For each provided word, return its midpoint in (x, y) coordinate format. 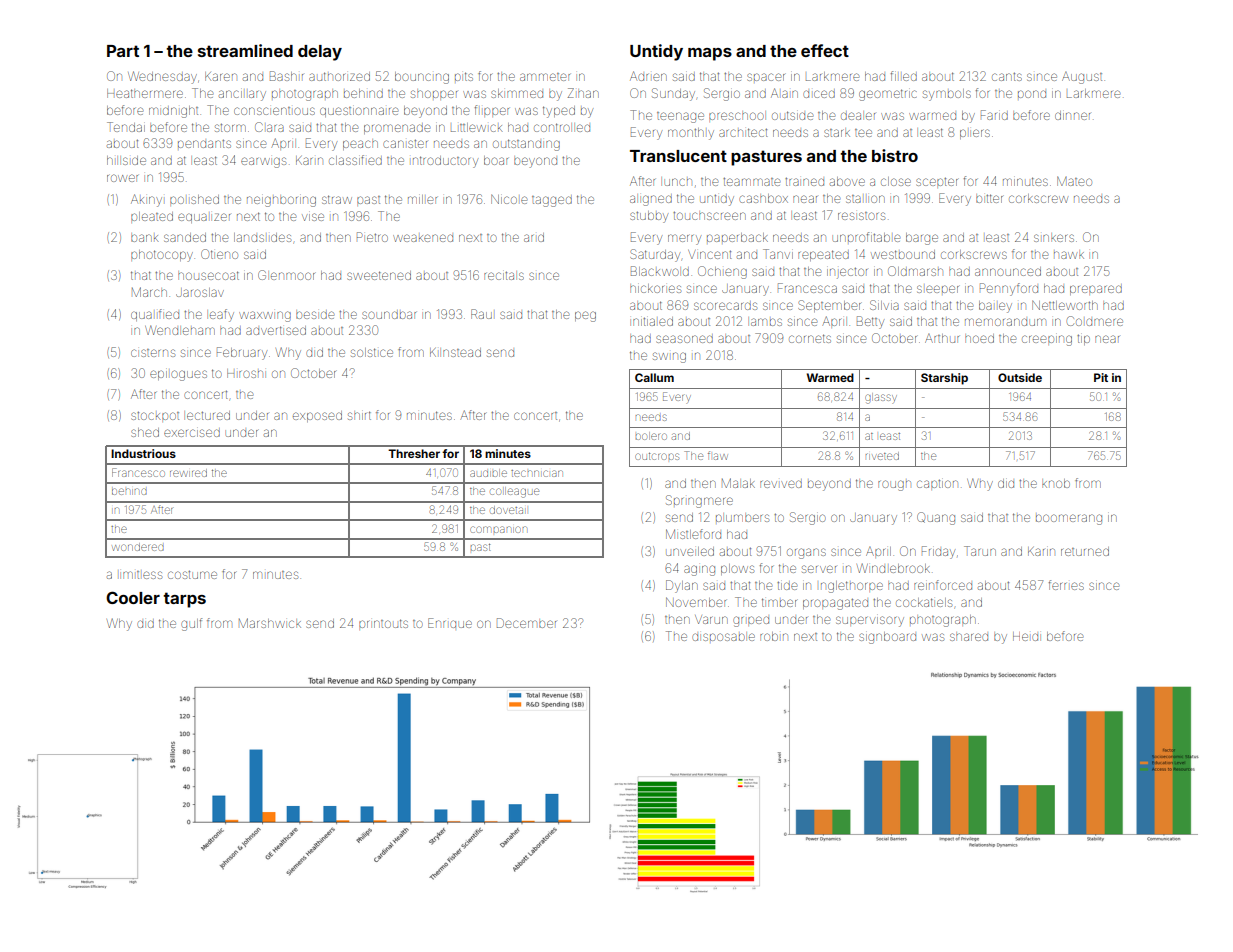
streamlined (245, 50)
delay (320, 53)
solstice (372, 352)
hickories (655, 288)
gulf (191, 624)
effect (825, 50)
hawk (1069, 255)
